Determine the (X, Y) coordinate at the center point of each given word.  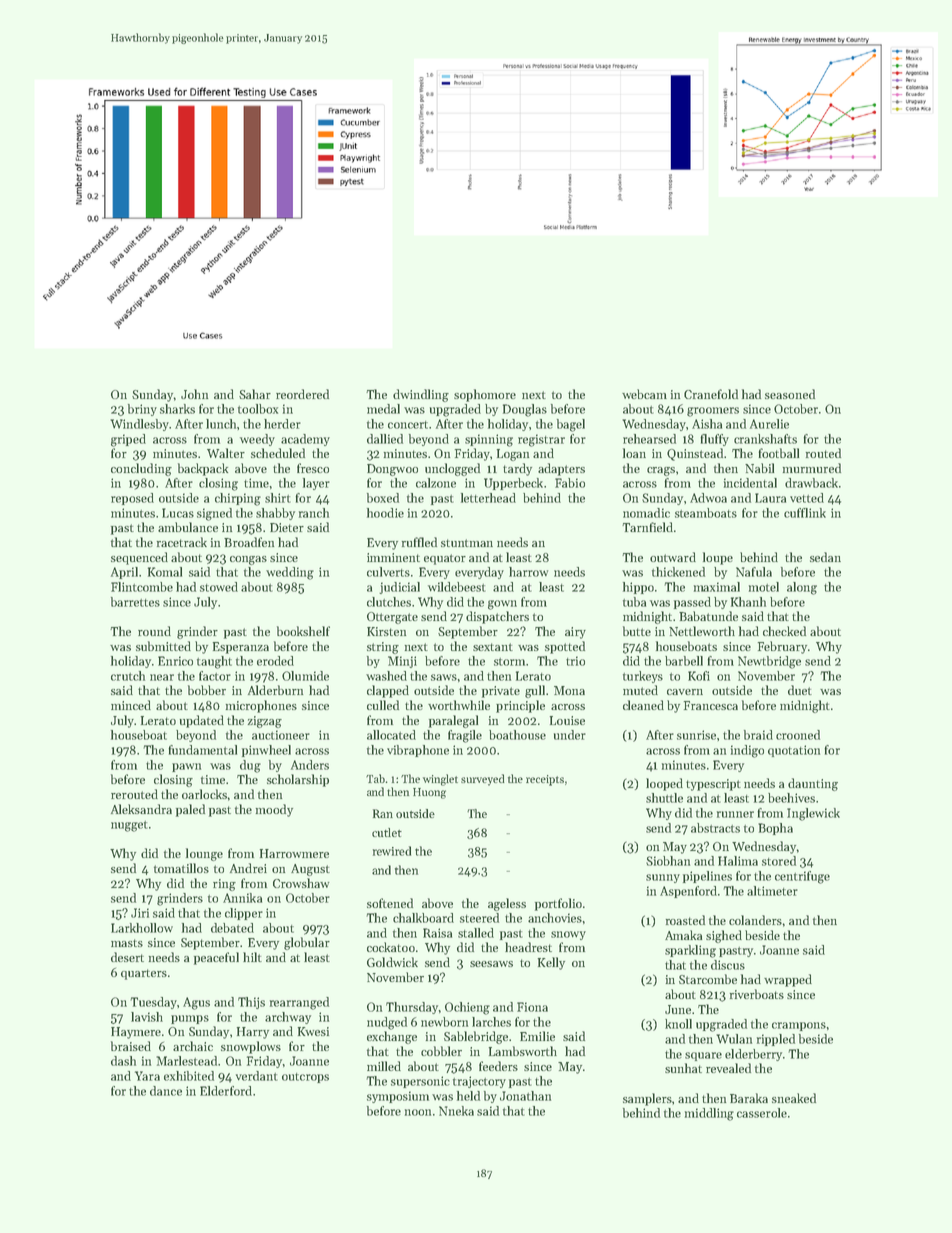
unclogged (452, 469)
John (194, 394)
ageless (507, 904)
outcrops (305, 1078)
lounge (204, 854)
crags (661, 471)
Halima (738, 861)
